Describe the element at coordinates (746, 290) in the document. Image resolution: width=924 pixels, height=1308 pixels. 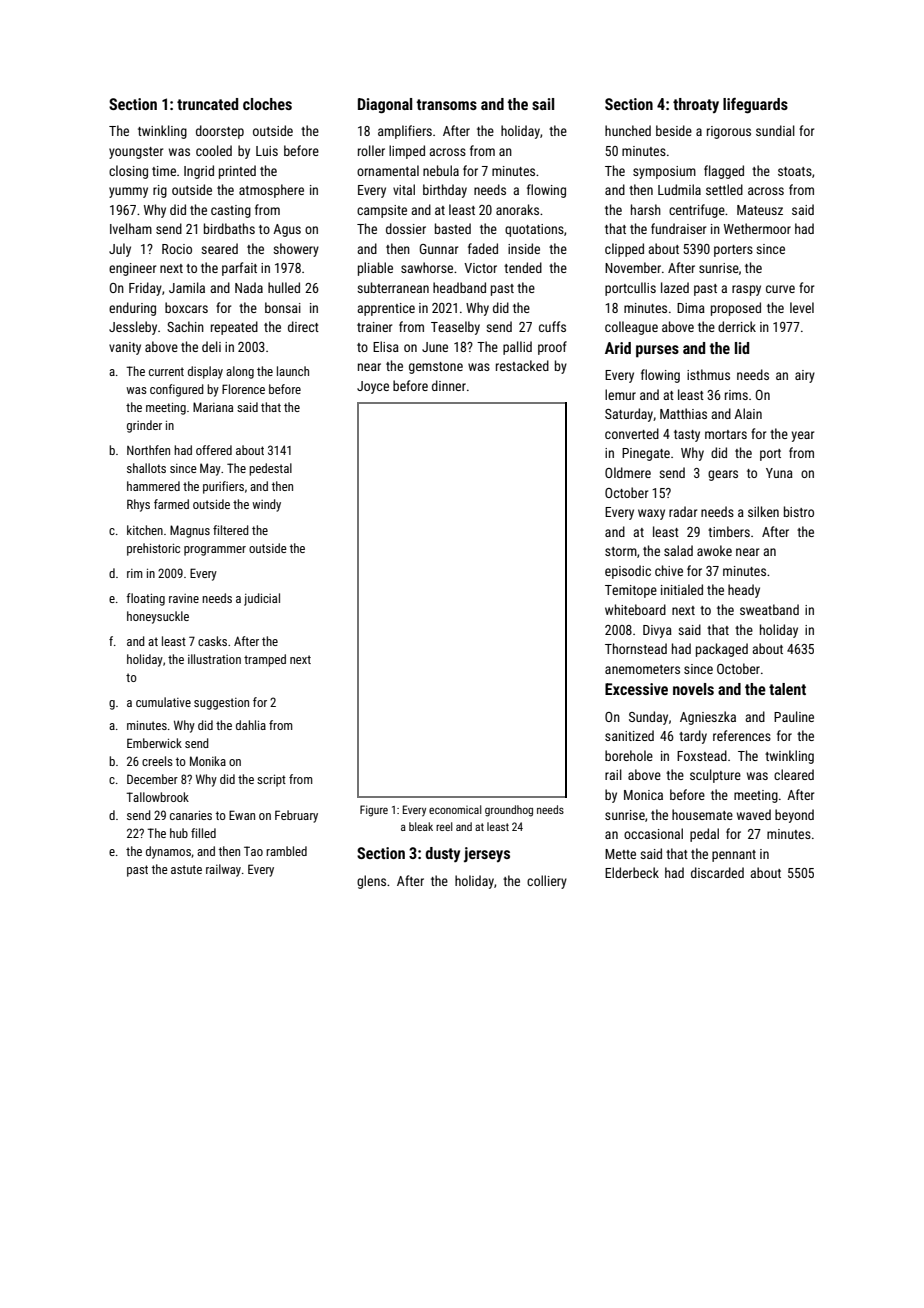
I see `raspy` at that location.
